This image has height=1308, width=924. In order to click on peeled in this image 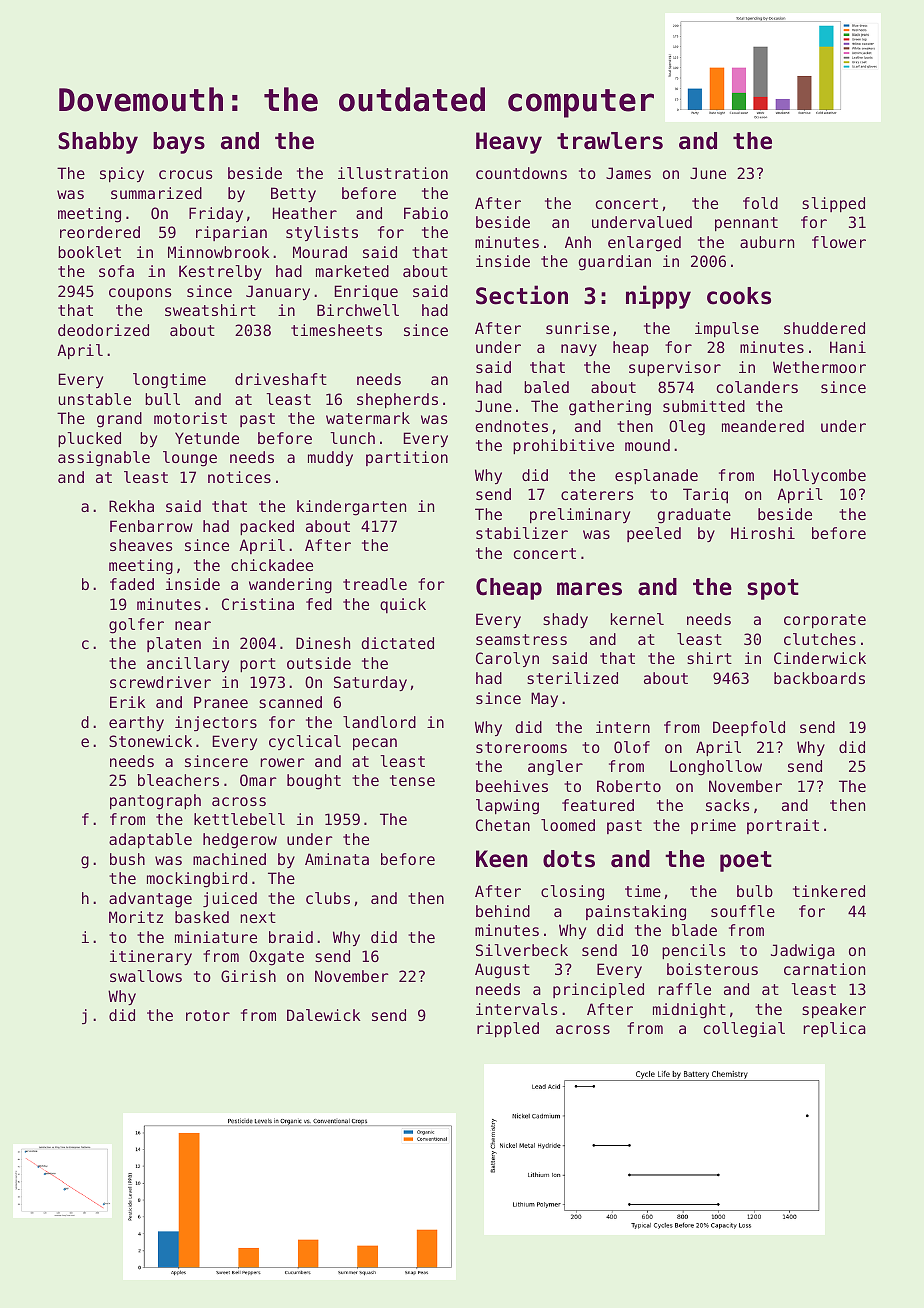, I will do `click(654, 534)`.
